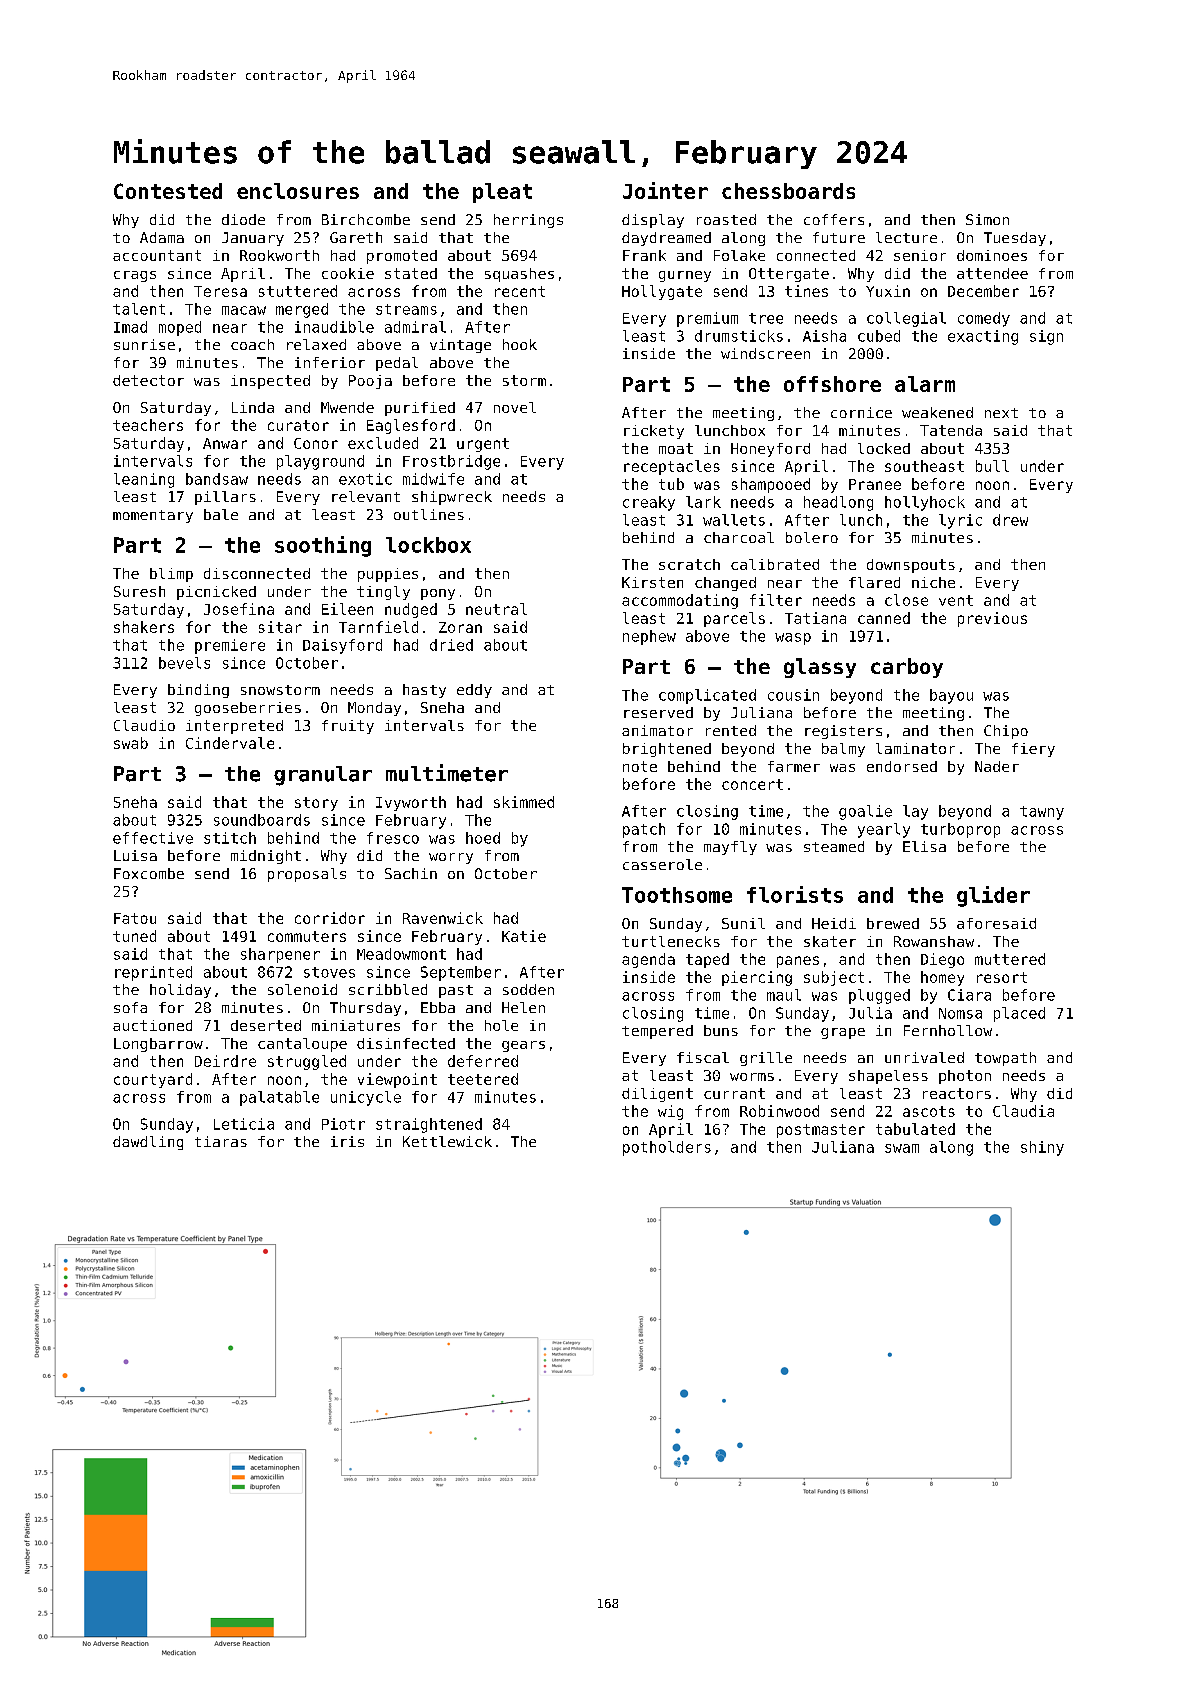  What do you see at coordinates (168, 191) in the page?
I see `Contested` at bounding box center [168, 191].
